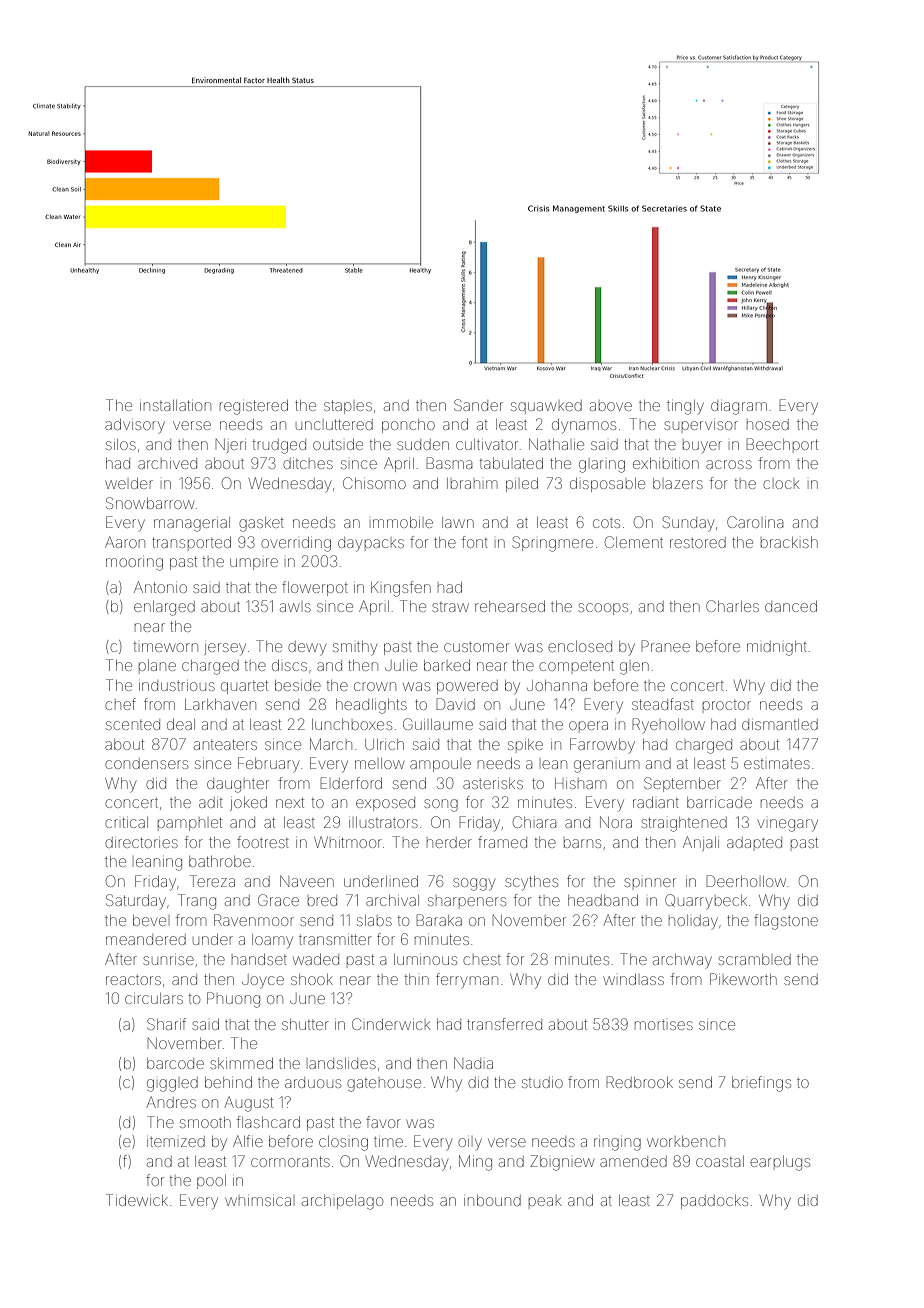 The width and height of the screenshot is (924, 1308). Describe the element at coordinates (423, 444) in the screenshot. I see `sudden` at that location.
